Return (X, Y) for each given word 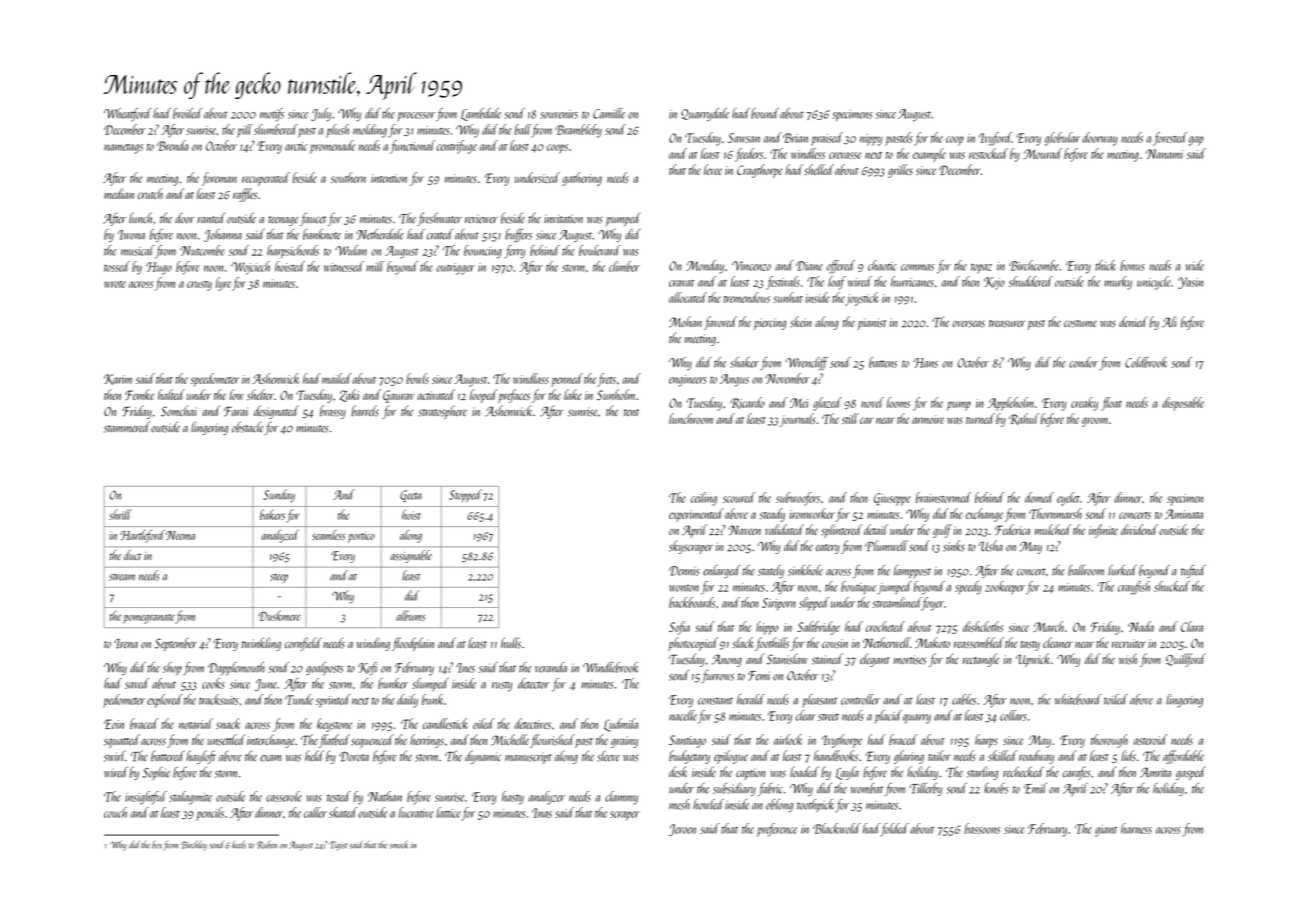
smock (398, 845)
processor (416, 116)
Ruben (266, 845)
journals (798, 420)
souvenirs (559, 114)
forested (1170, 139)
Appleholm (1011, 404)
